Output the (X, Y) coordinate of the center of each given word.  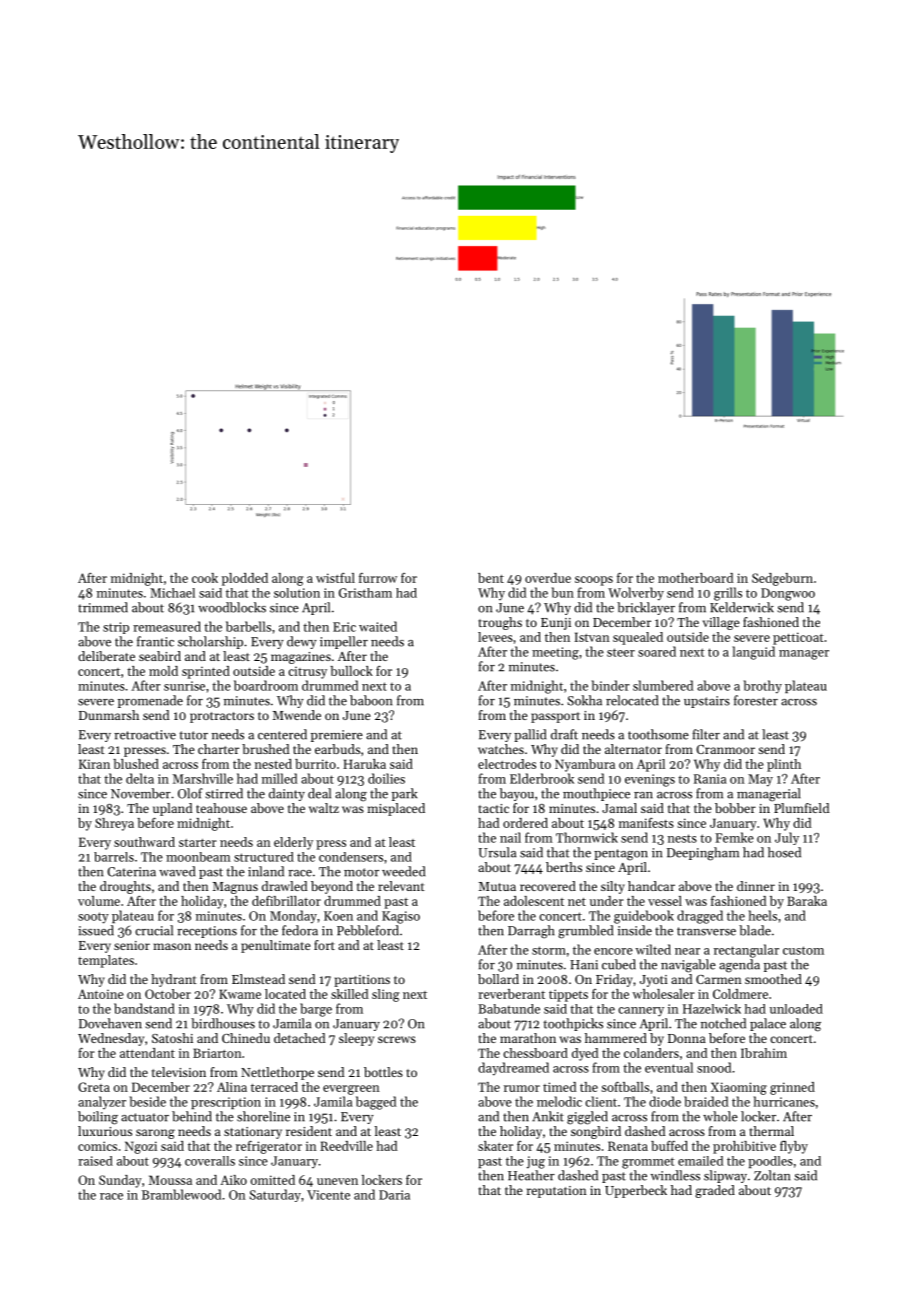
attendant (147, 1053)
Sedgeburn (782, 579)
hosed (784, 852)
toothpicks (573, 1024)
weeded (403, 871)
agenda (739, 966)
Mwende (297, 715)
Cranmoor (725, 749)
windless (675, 1175)
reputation (557, 1192)
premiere (337, 736)
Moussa (170, 1180)
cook (205, 578)
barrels (114, 857)
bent (491, 578)
